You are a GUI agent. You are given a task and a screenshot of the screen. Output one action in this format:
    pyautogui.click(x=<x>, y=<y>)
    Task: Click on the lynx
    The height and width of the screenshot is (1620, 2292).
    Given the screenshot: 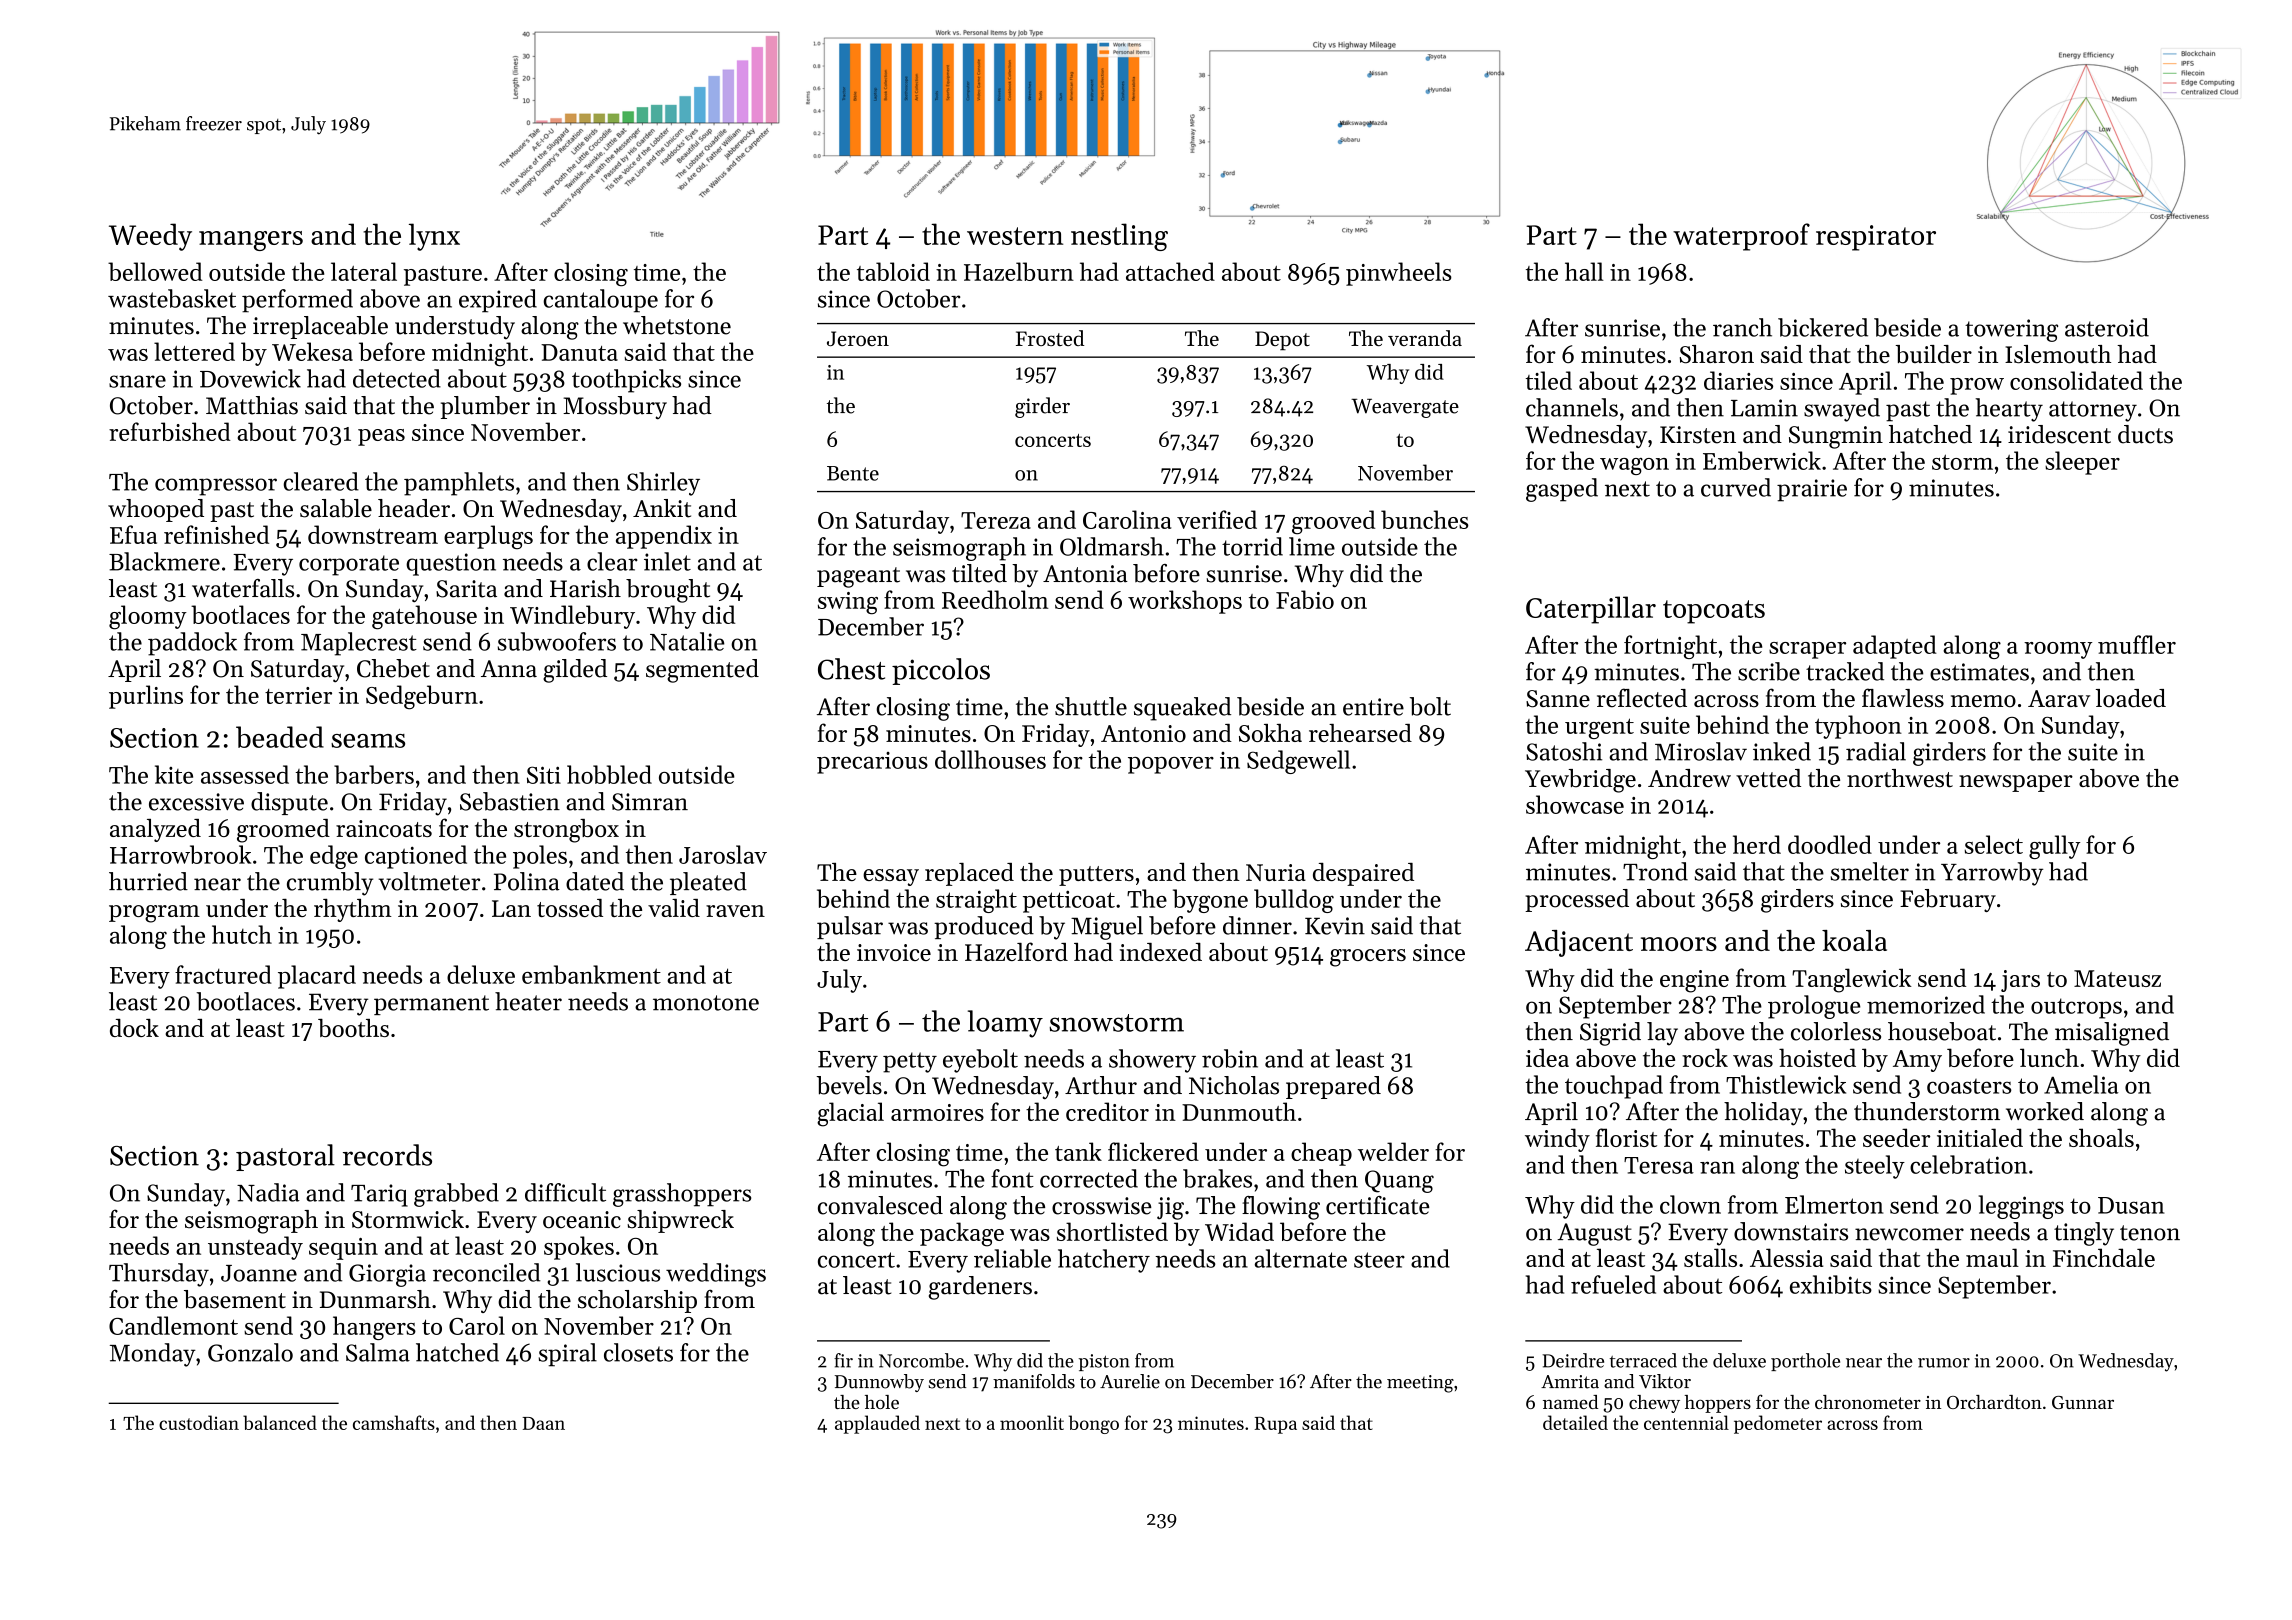 What is the action you would take?
    pyautogui.click(x=434, y=237)
